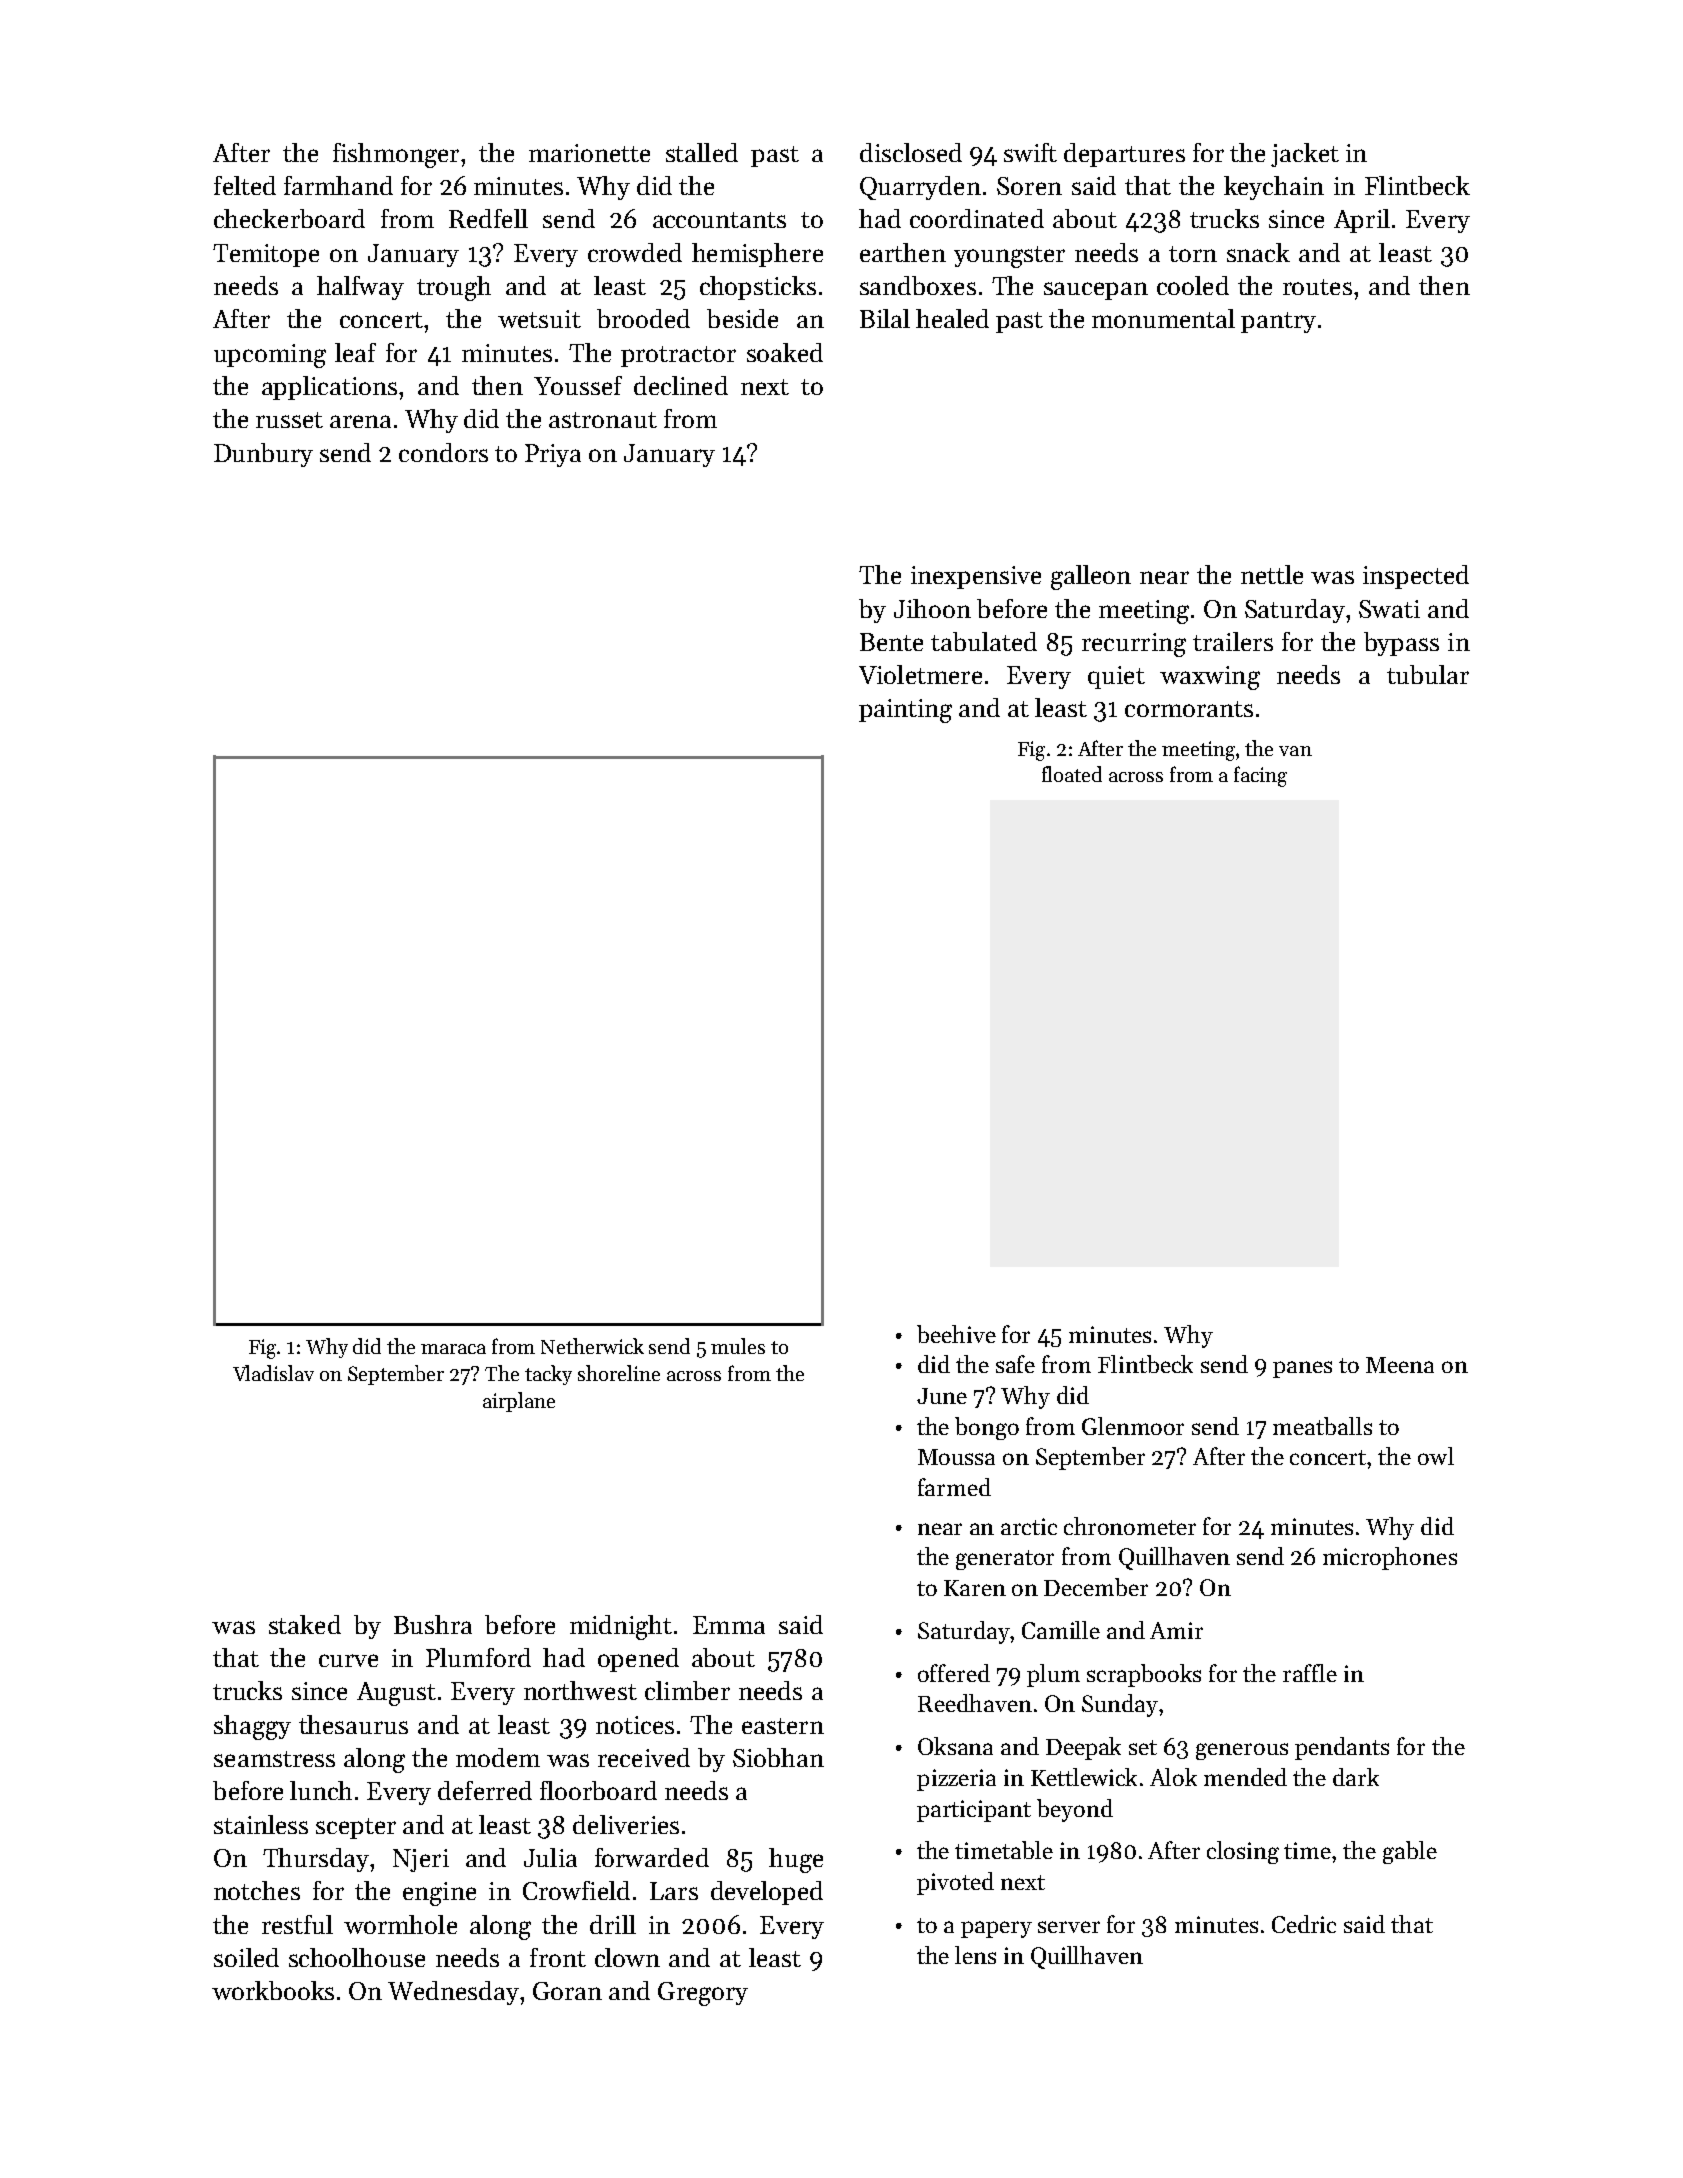 Image resolution: width=1683 pixels, height=2178 pixels. What do you see at coordinates (273, 1990) in the screenshot?
I see `workbooks` at bounding box center [273, 1990].
